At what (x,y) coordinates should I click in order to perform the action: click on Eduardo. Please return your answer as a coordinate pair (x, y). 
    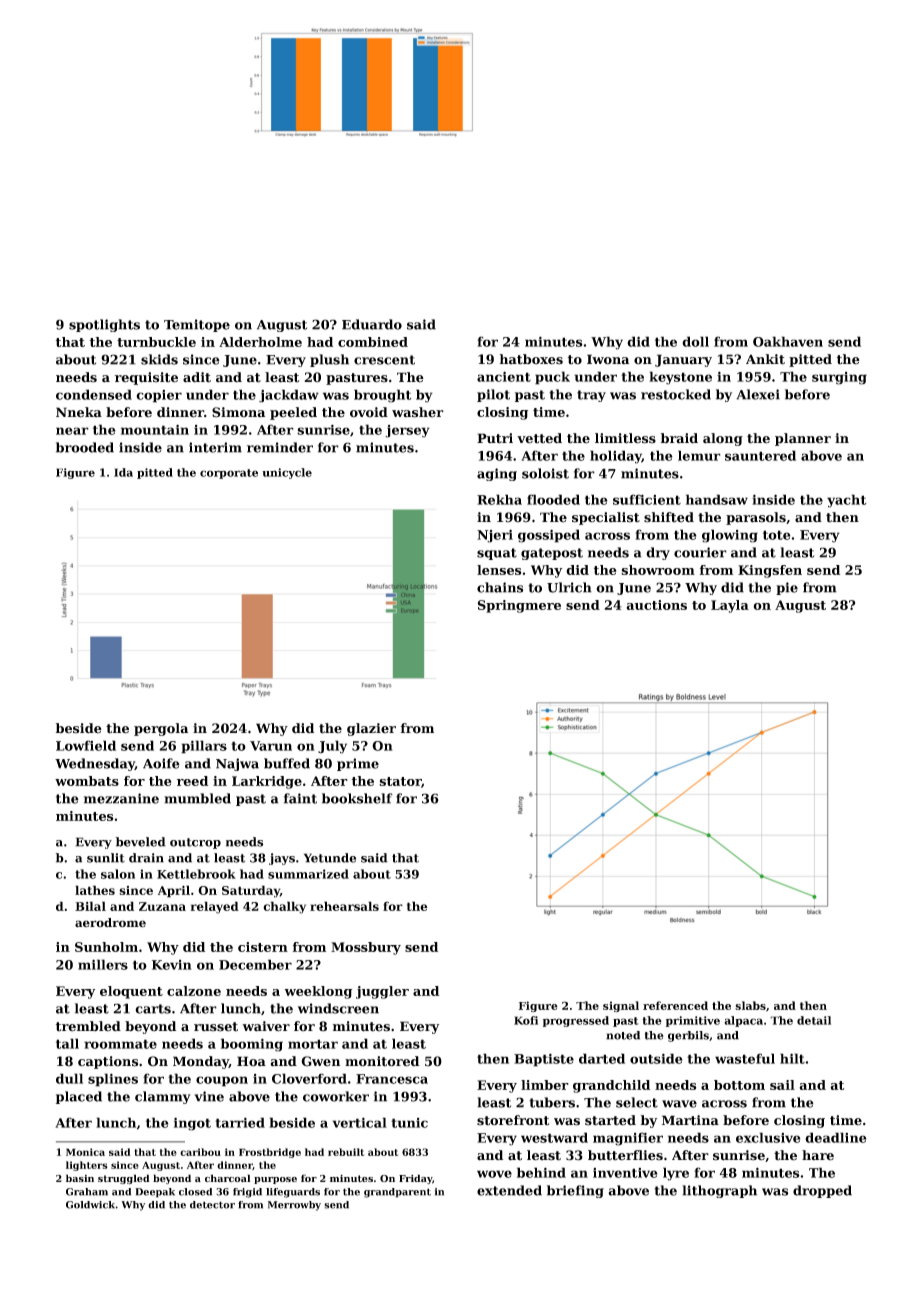
    Looking at the image, I should click on (372, 324).
